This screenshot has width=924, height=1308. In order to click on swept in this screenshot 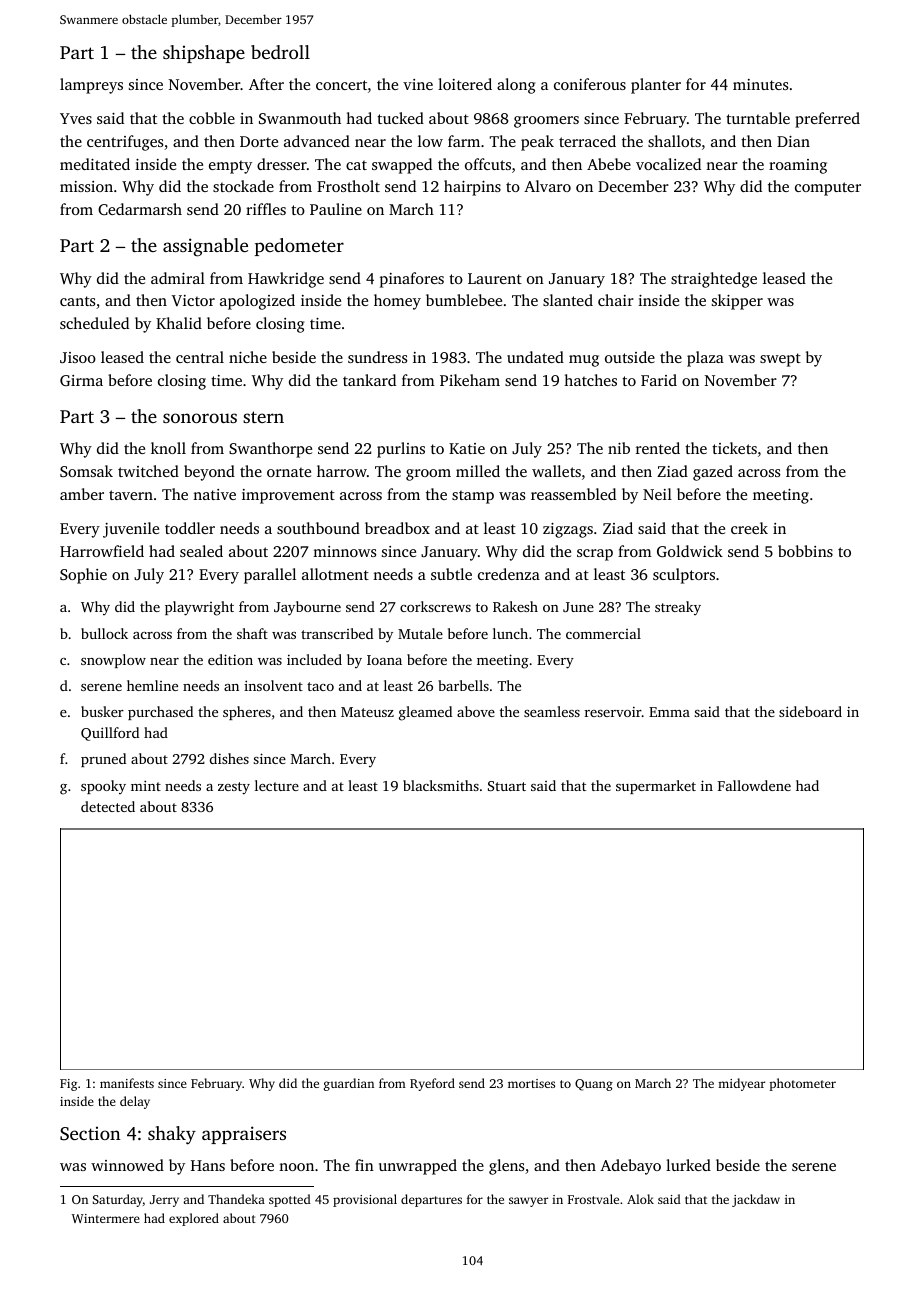, I will do `click(780, 360)`.
